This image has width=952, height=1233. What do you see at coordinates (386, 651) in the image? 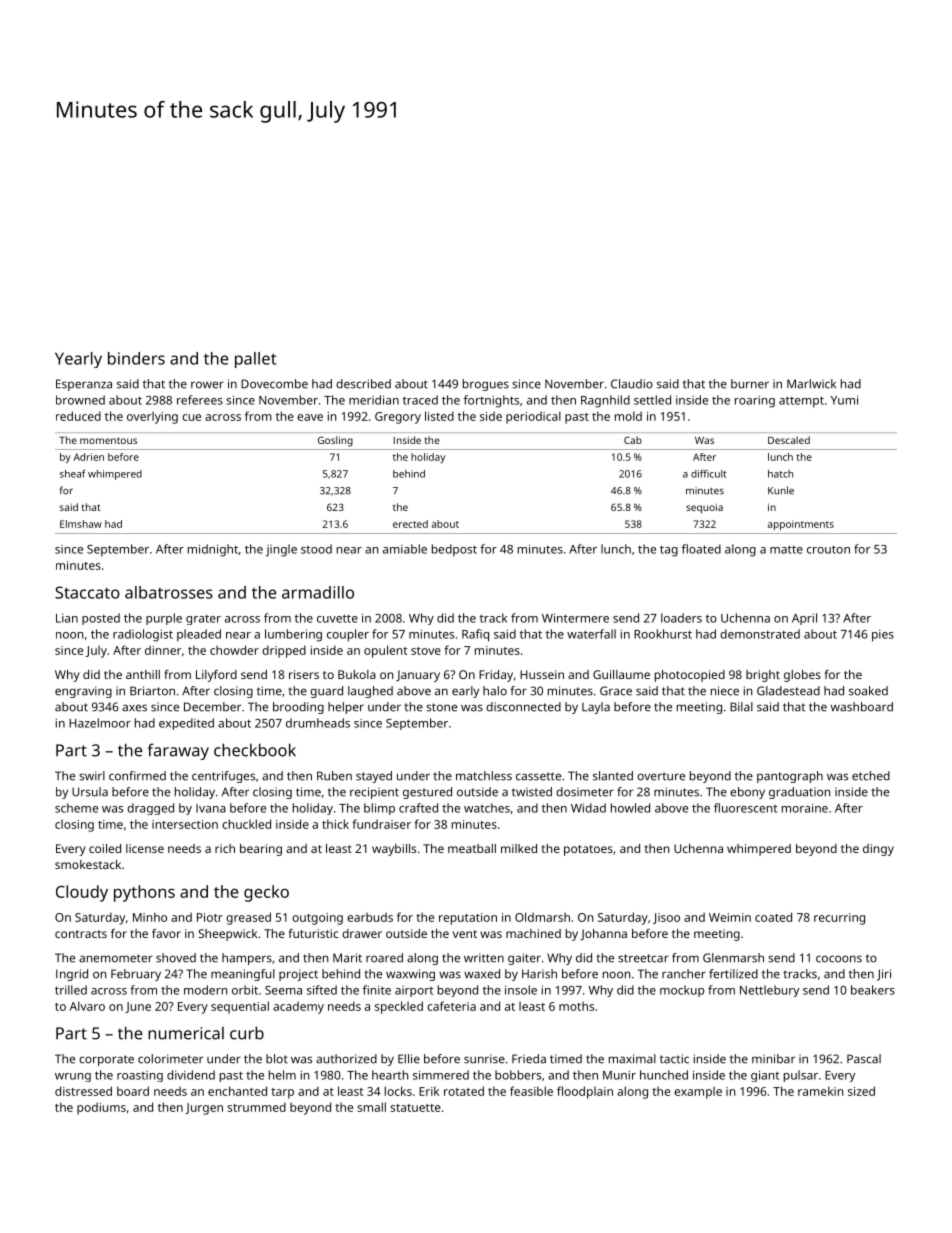
I see `opulent` at bounding box center [386, 651].
